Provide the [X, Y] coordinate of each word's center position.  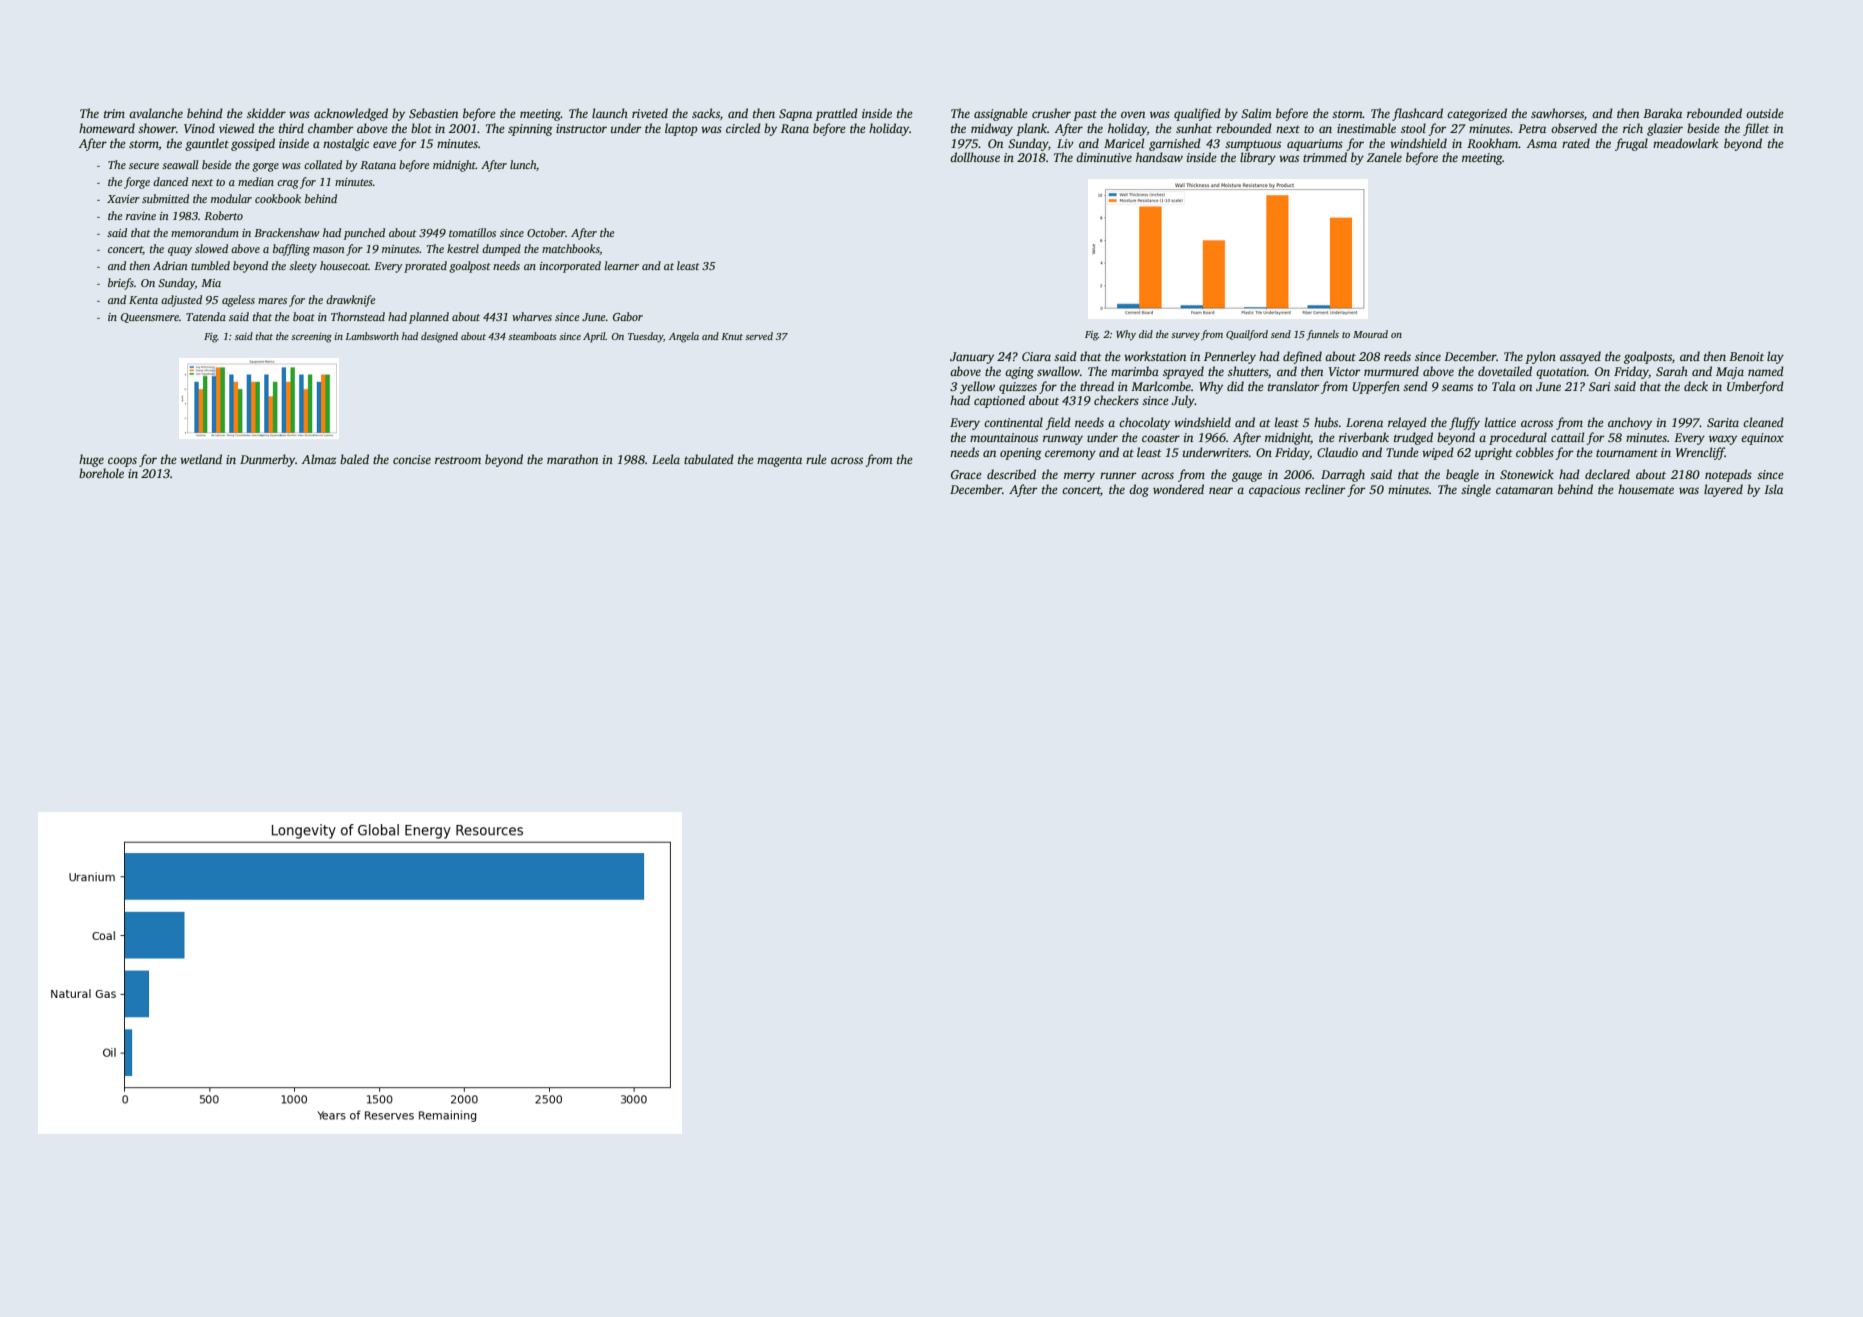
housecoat [344, 265]
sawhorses [1557, 113]
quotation [1561, 373]
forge [137, 183]
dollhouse [975, 157]
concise [412, 459]
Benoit [1746, 356]
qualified [1197, 114]
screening [311, 338]
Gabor [628, 316]
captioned [999, 401]
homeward [107, 128]
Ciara [1036, 356]
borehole [101, 473]
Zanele [1384, 157]
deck [1696, 386]
